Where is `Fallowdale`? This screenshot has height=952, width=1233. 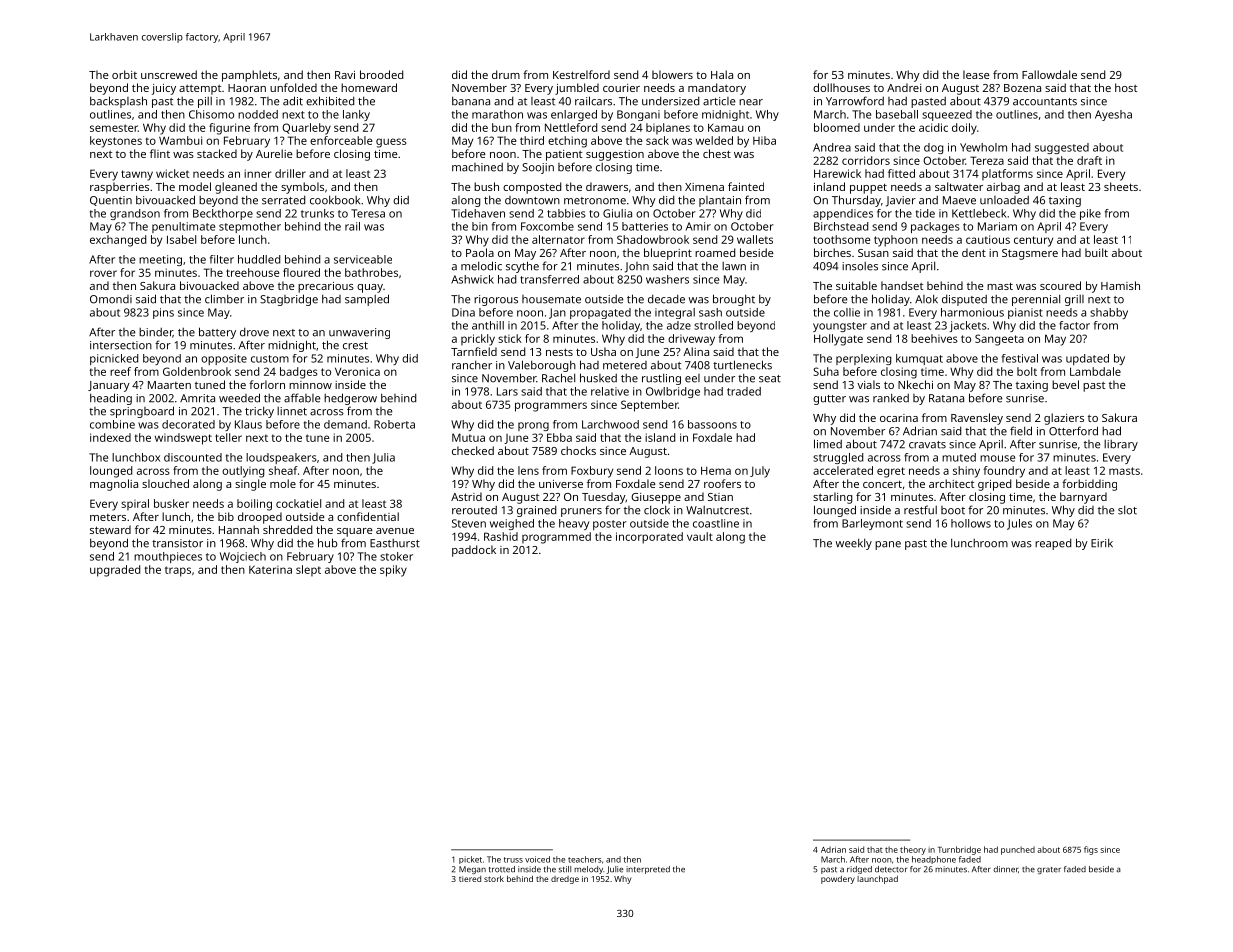
Fallowdale is located at coordinates (1049, 74).
